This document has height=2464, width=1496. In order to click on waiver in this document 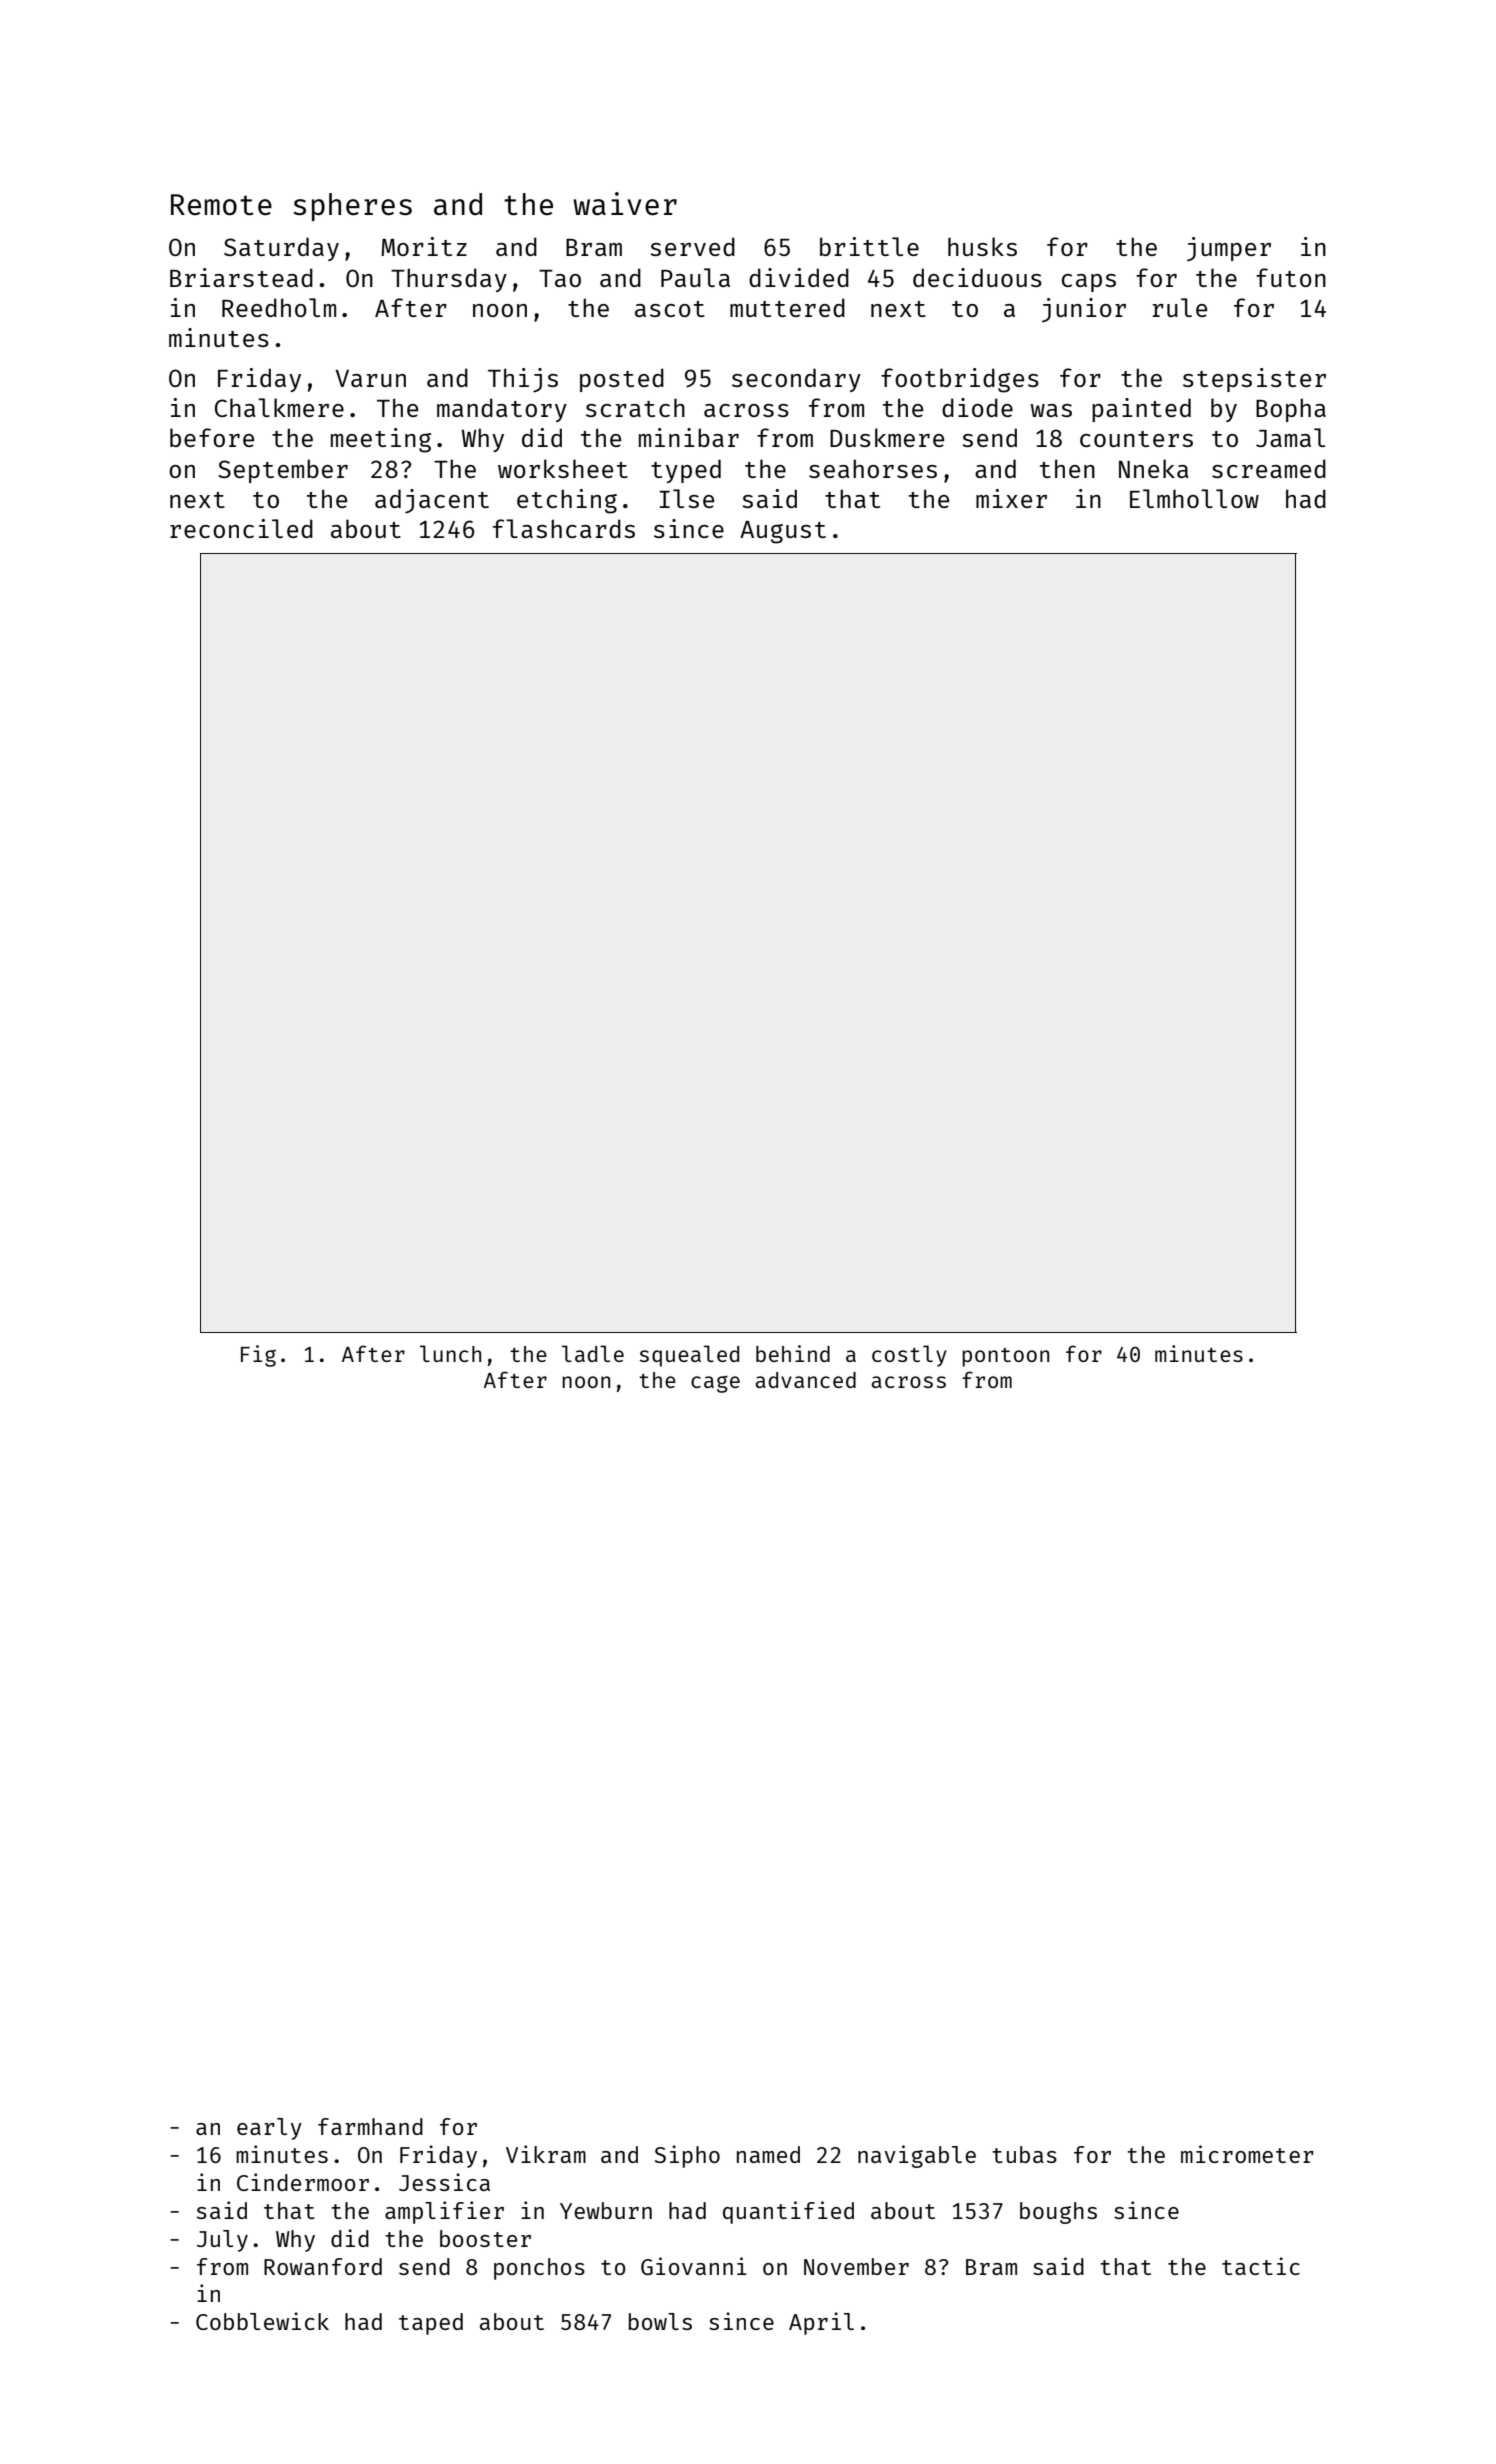, I will do `click(625, 203)`.
